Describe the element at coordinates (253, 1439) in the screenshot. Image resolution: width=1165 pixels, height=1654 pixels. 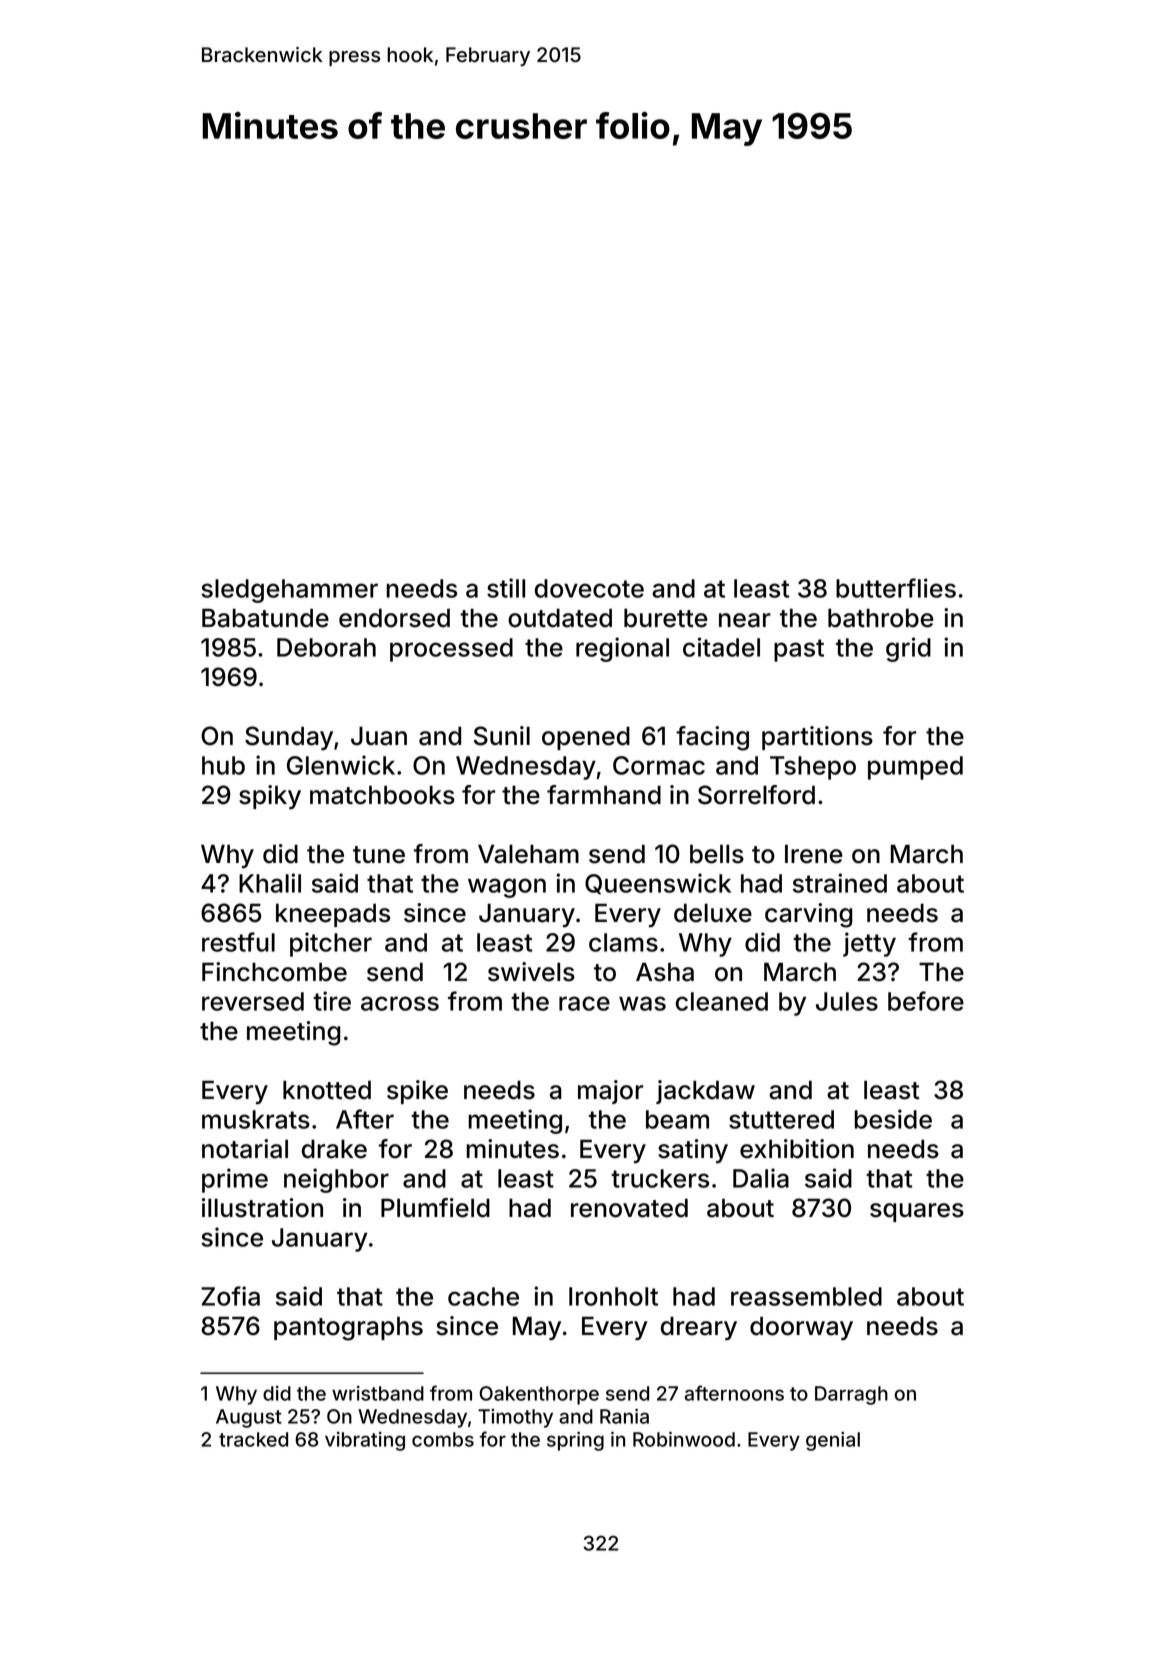
I see `tracked` at that location.
